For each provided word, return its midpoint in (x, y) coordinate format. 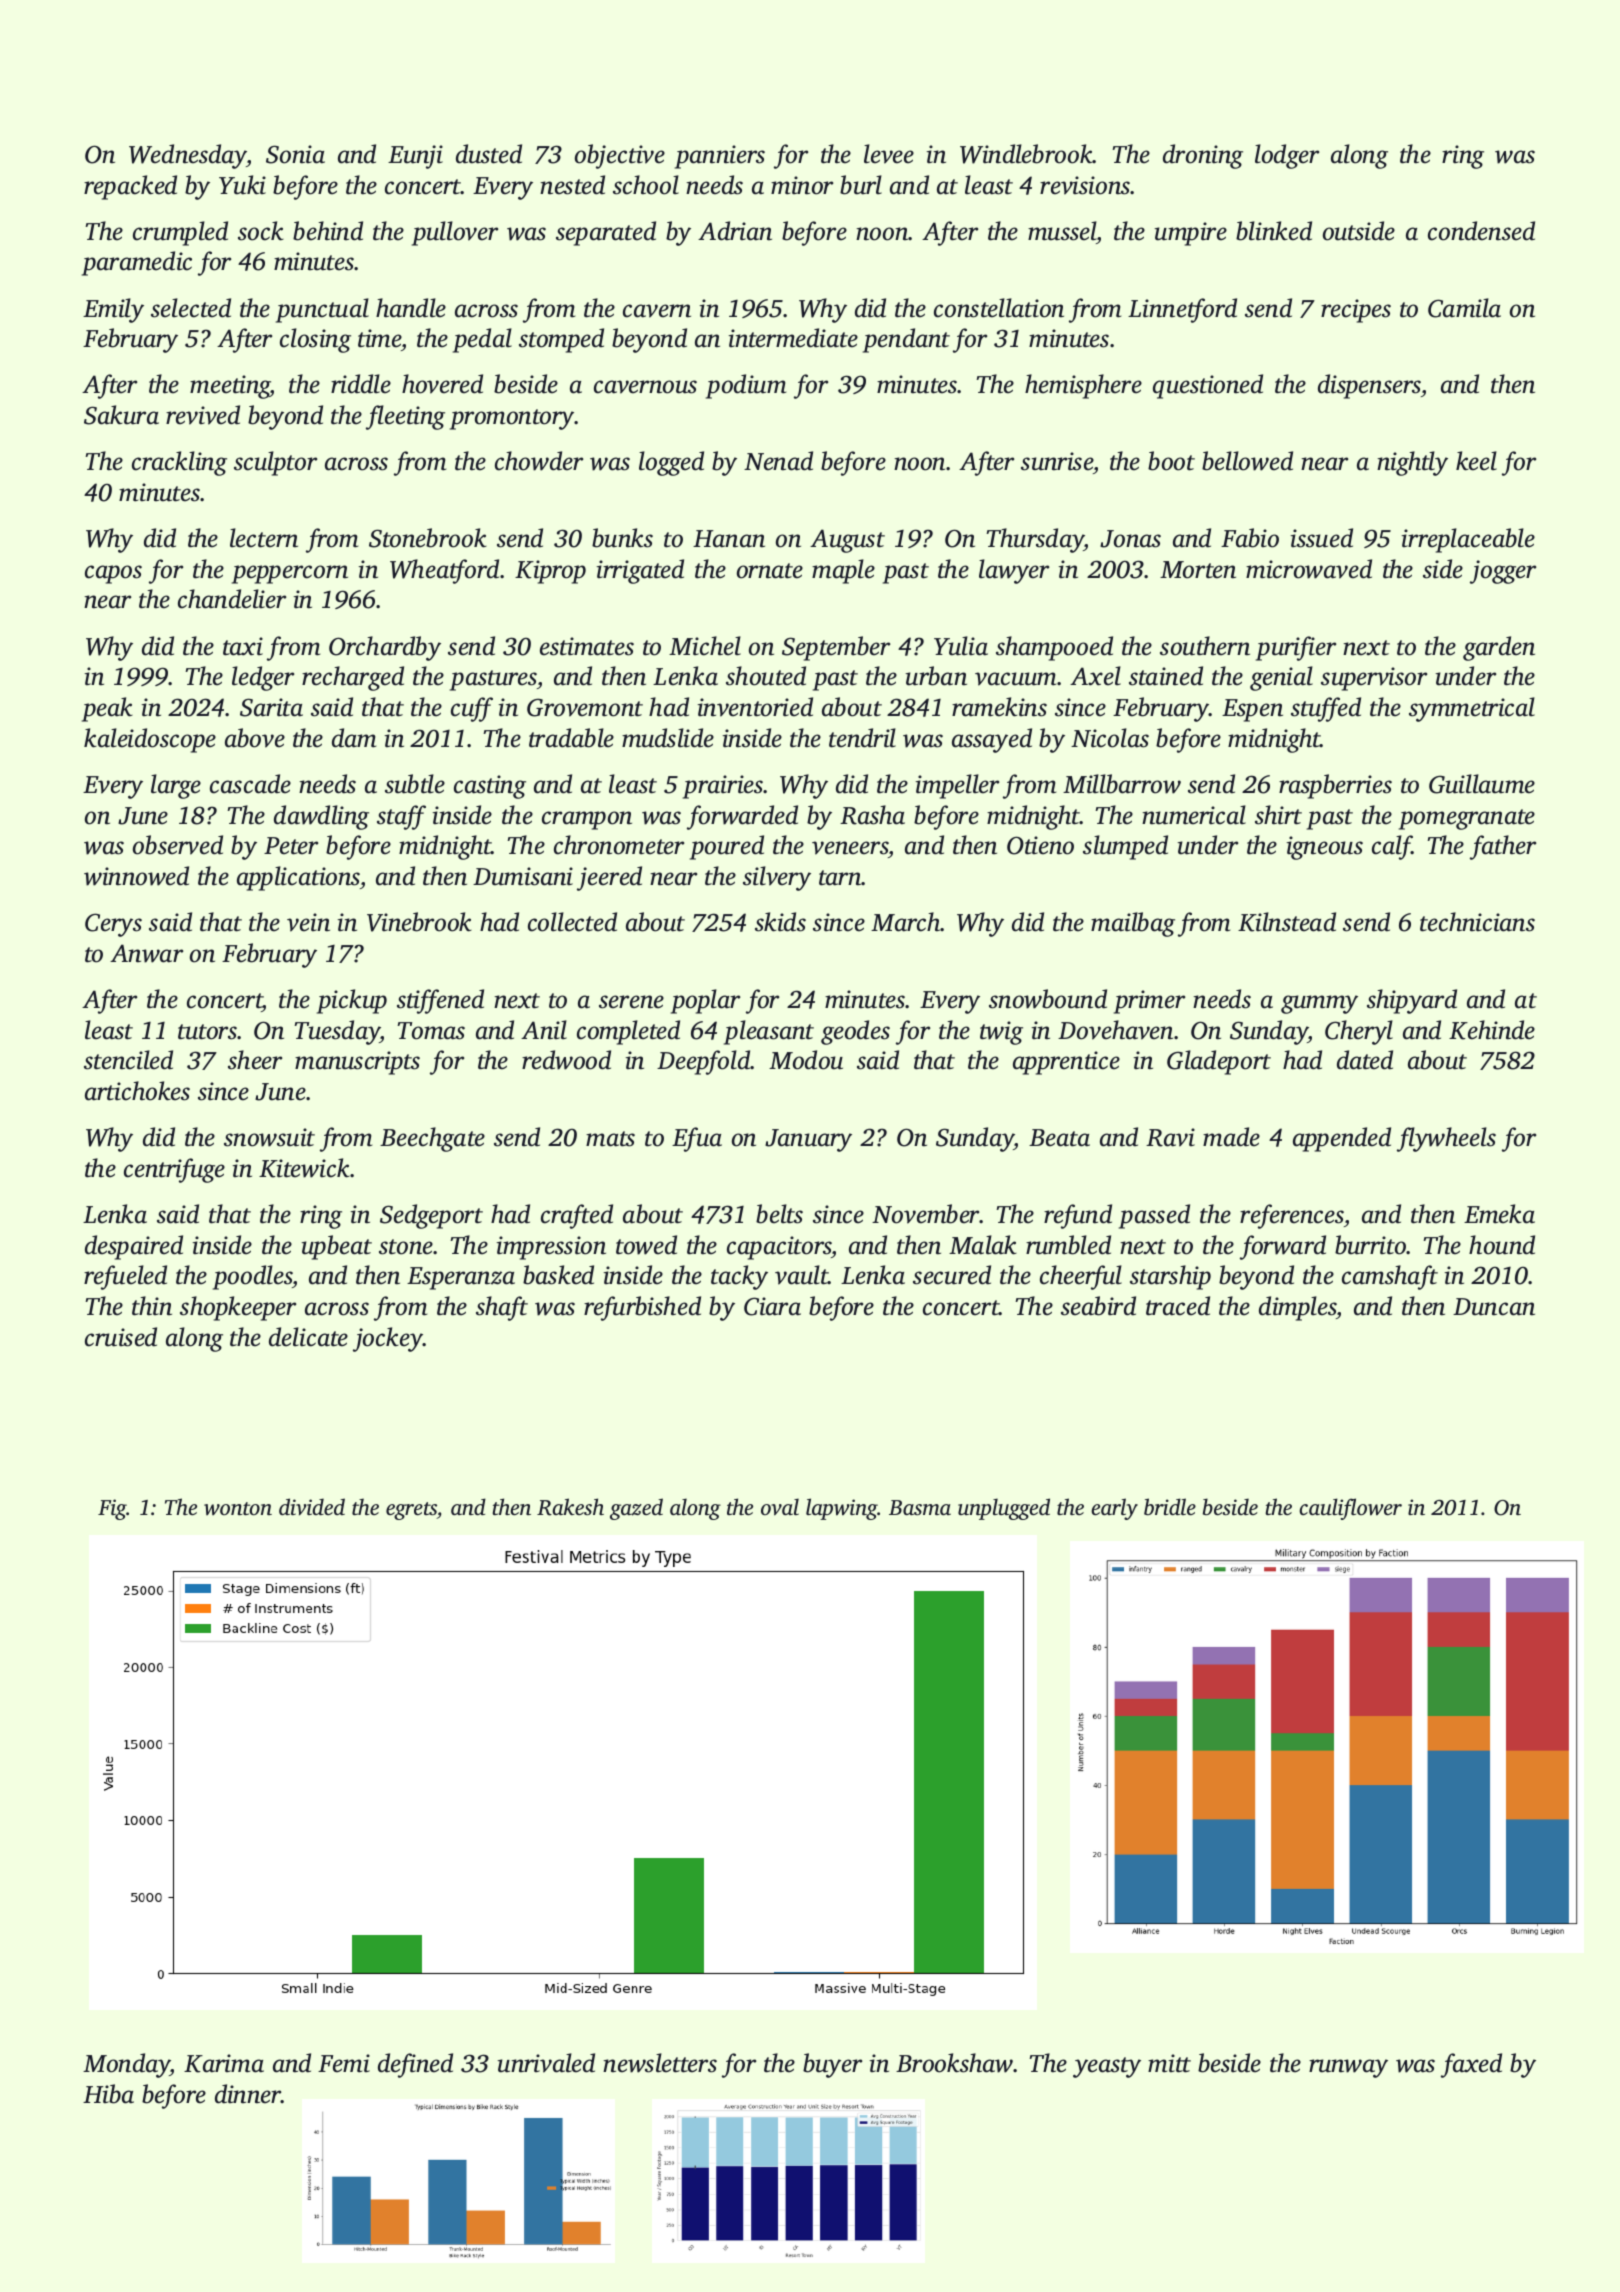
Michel (705, 646)
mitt (1169, 2063)
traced (1178, 1306)
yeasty (1107, 2067)
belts (779, 1214)
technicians (1477, 922)
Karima (224, 2063)
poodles (252, 1277)
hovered (442, 384)
